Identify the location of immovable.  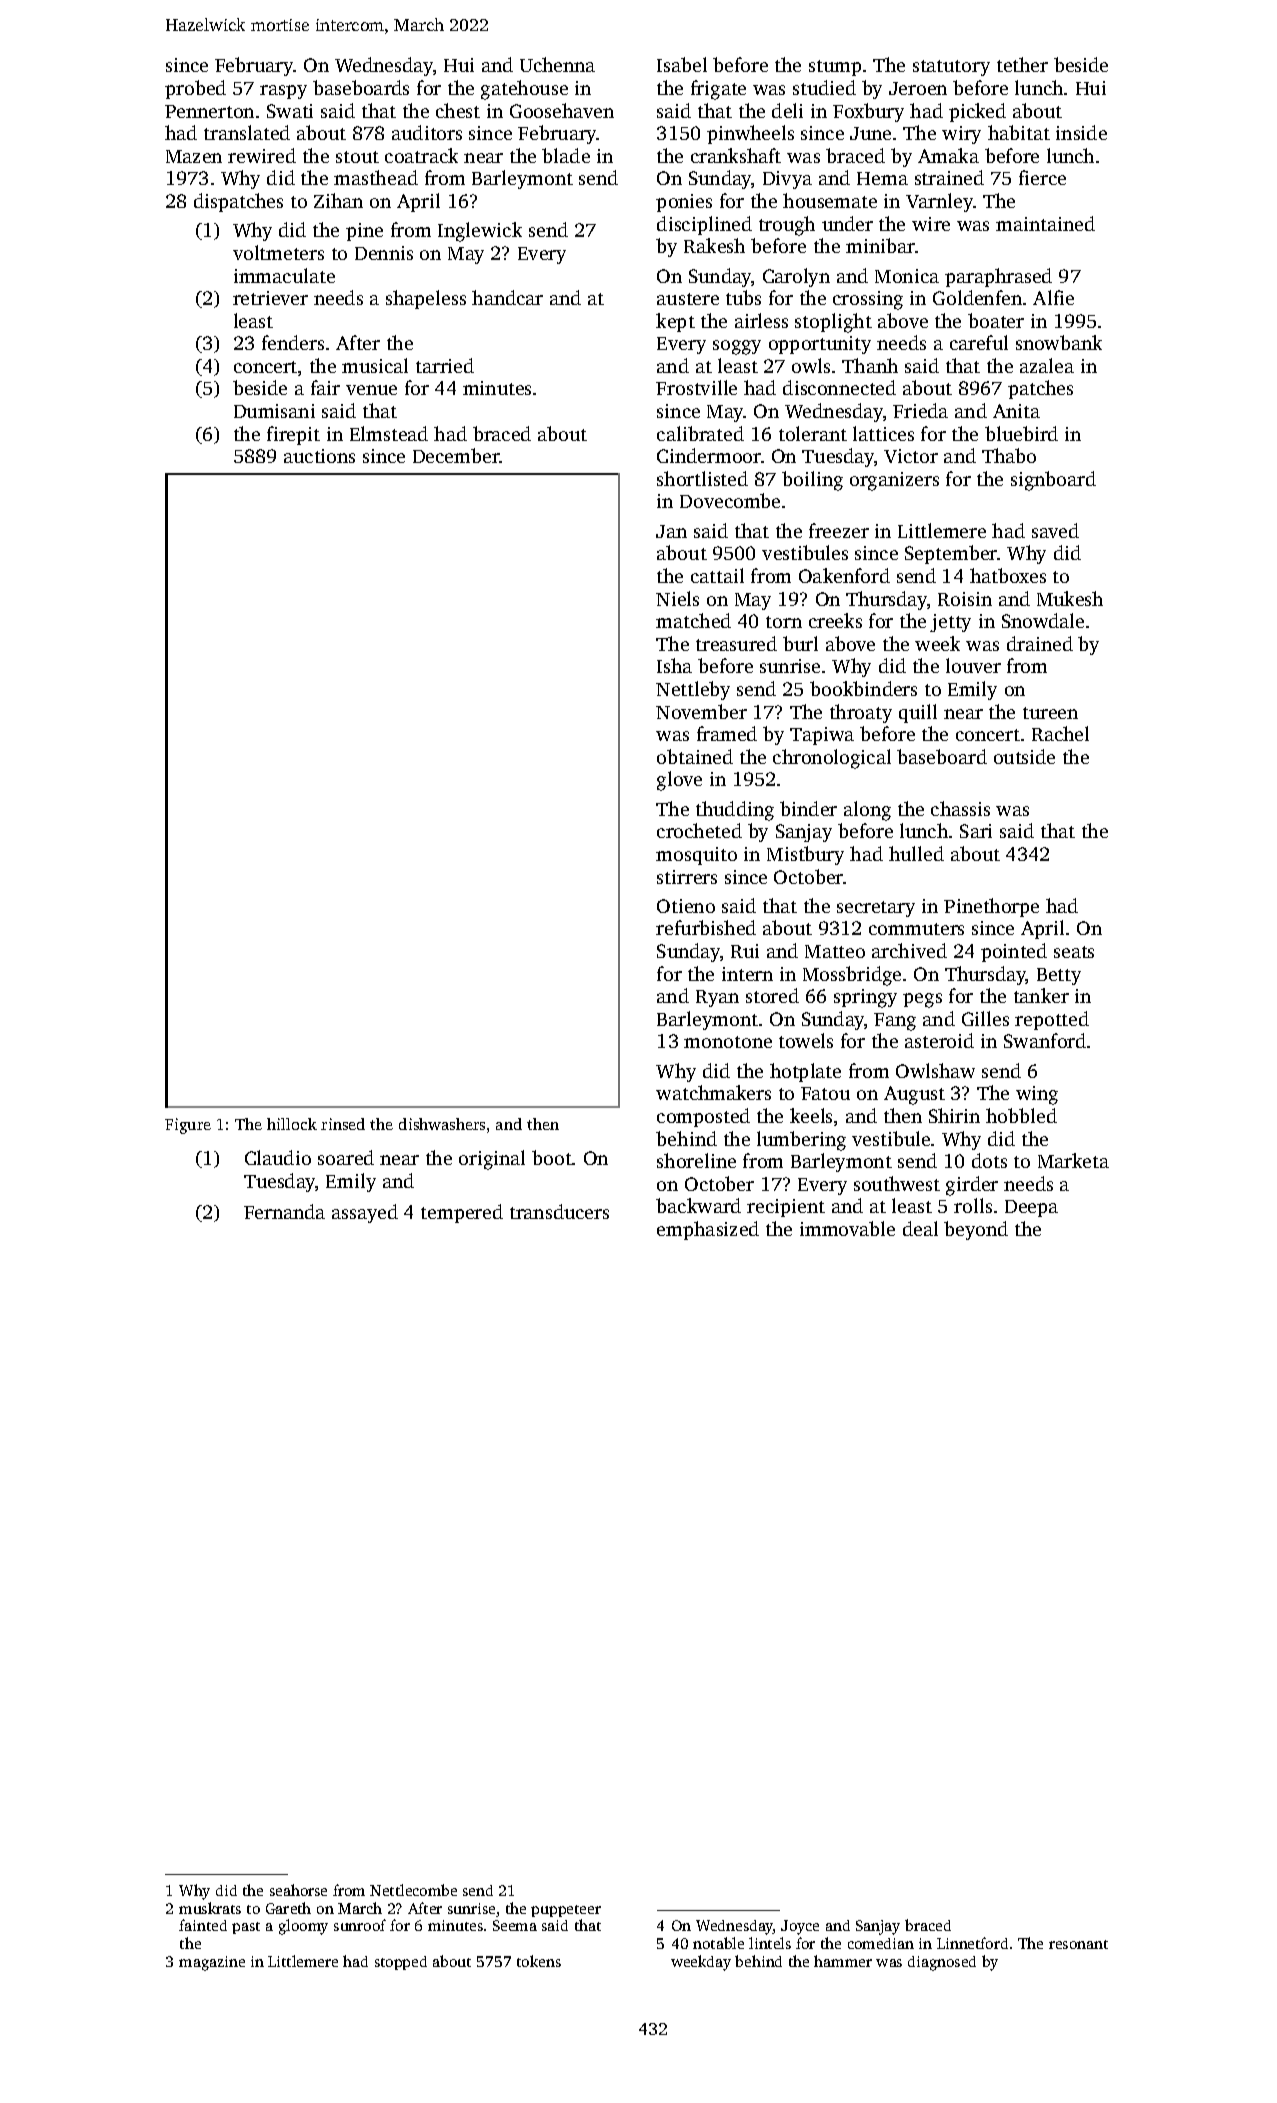
(847, 1228).
